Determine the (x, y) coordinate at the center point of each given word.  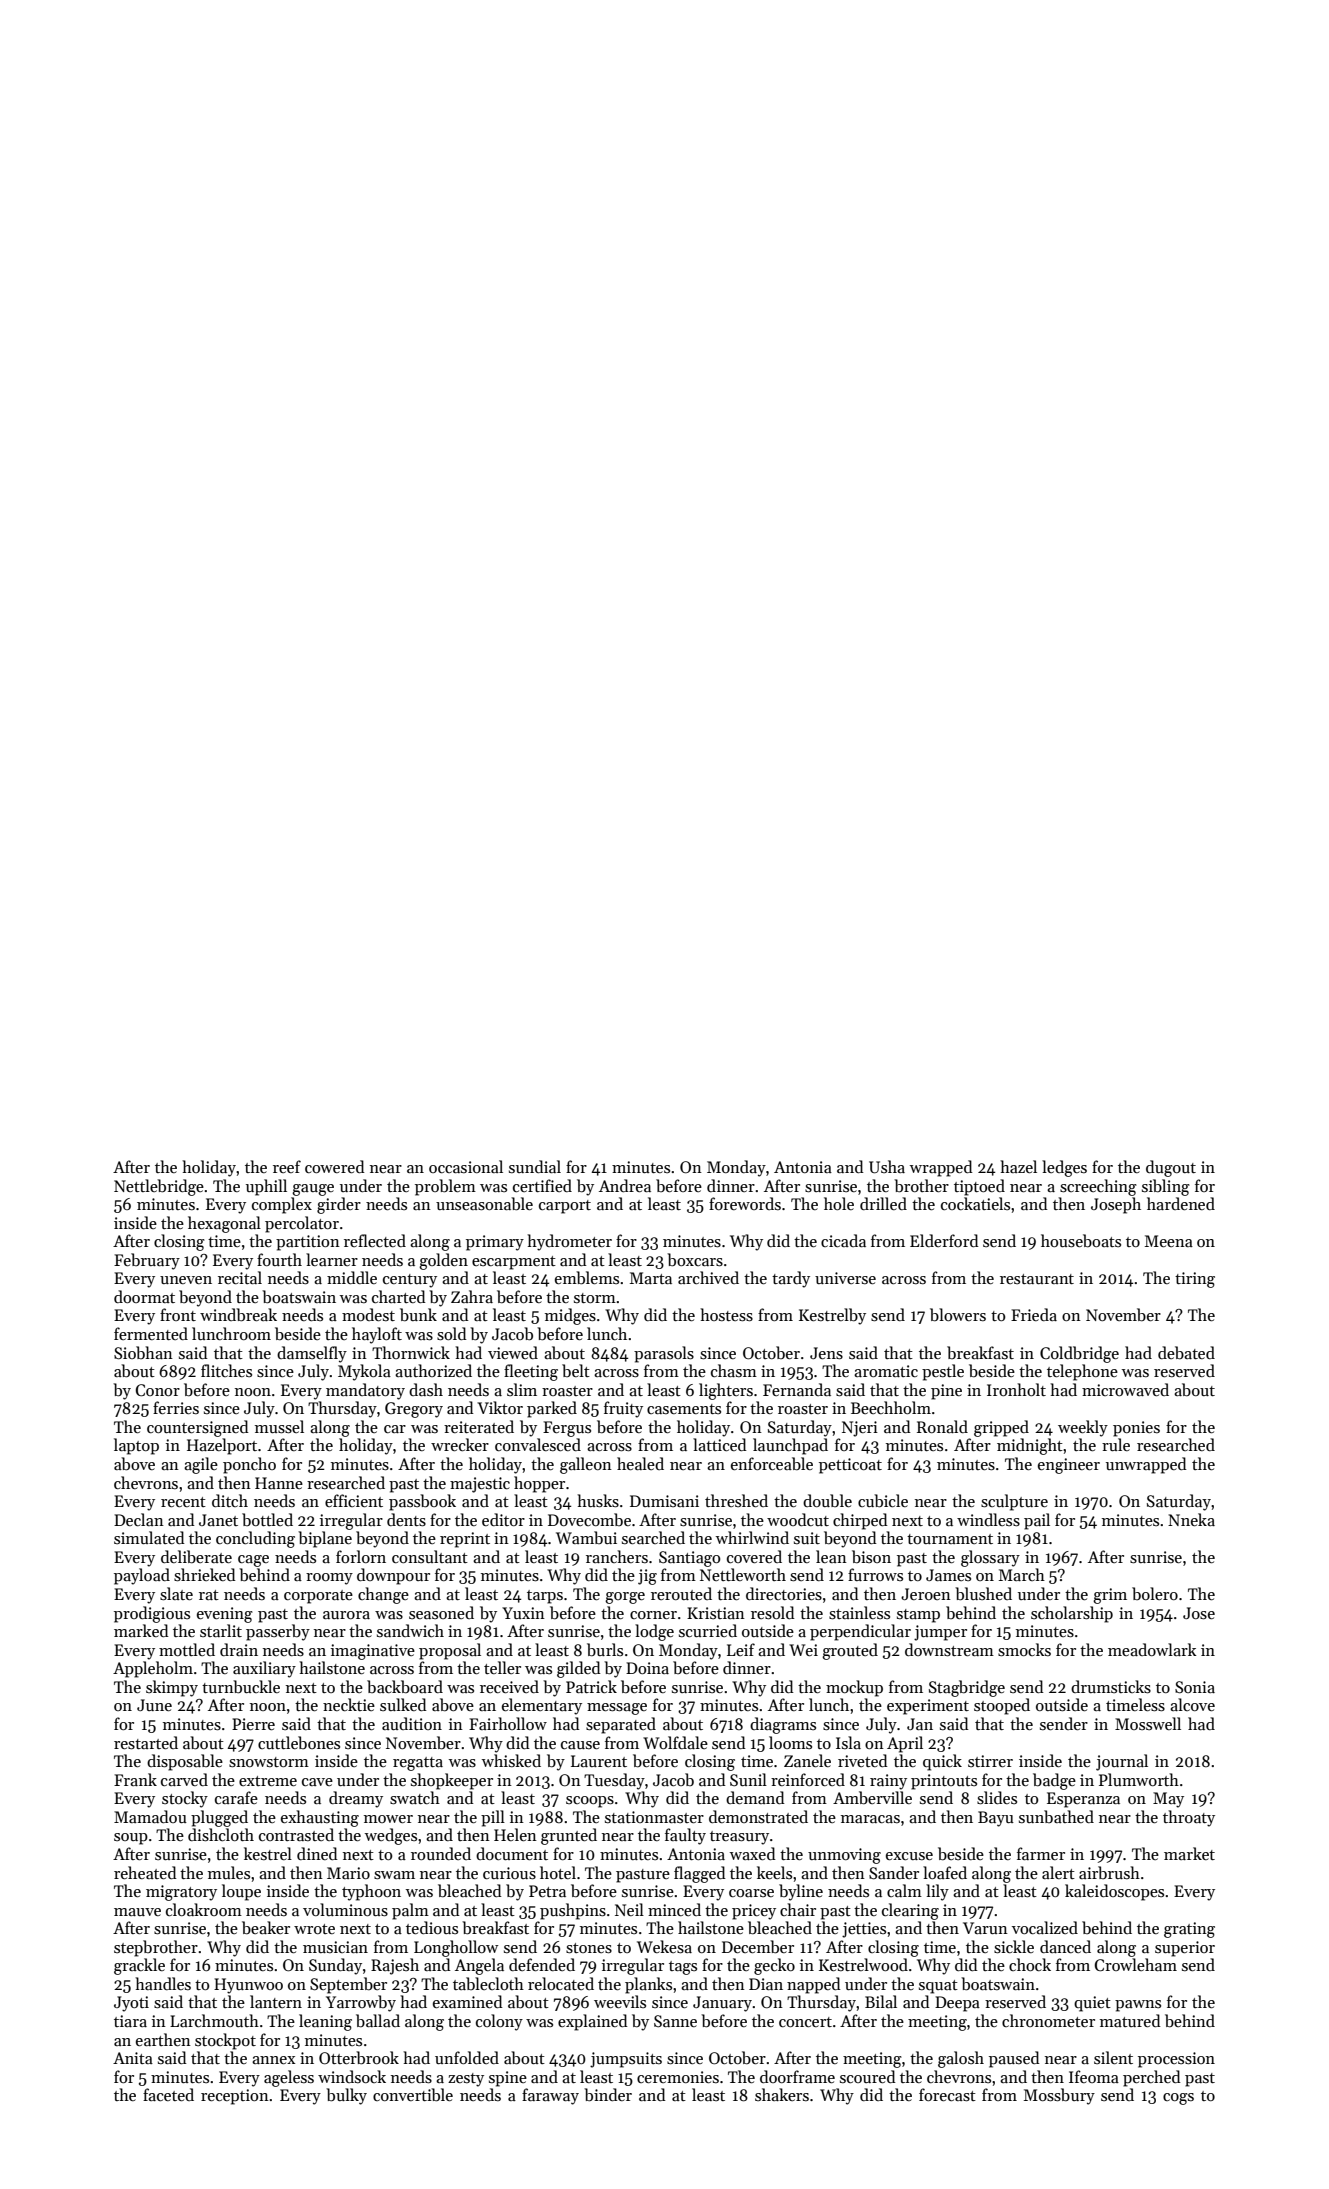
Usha (887, 1167)
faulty (685, 1836)
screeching (1098, 1187)
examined (468, 2001)
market (1189, 1853)
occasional (466, 1166)
